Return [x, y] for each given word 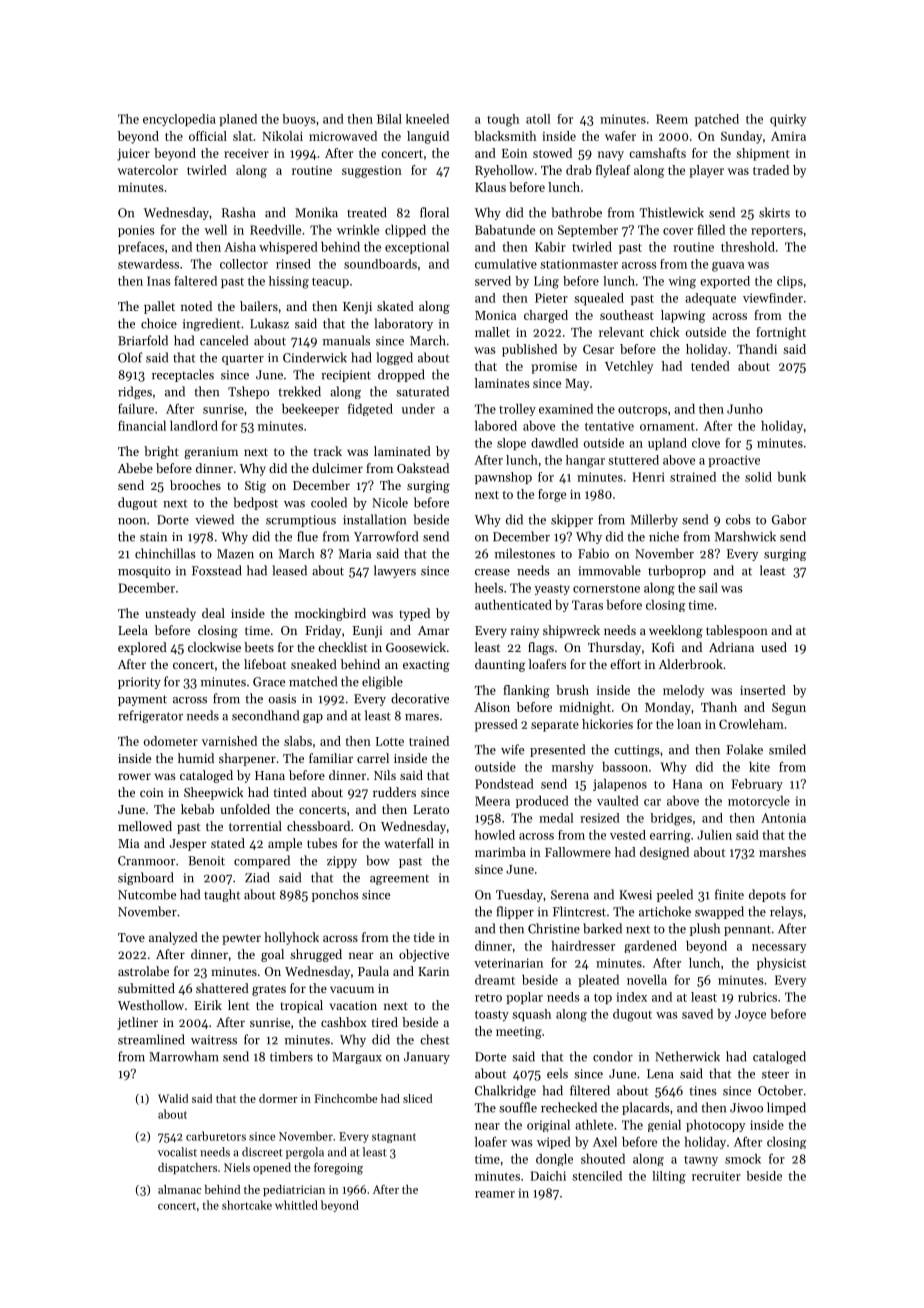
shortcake [247, 1205]
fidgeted [370, 409]
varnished [229, 741]
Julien [714, 835]
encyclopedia [179, 120]
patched [717, 120]
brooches [195, 485]
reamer [495, 1194]
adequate [710, 299]
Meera [492, 801]
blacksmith [505, 136]
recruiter [716, 1176]
